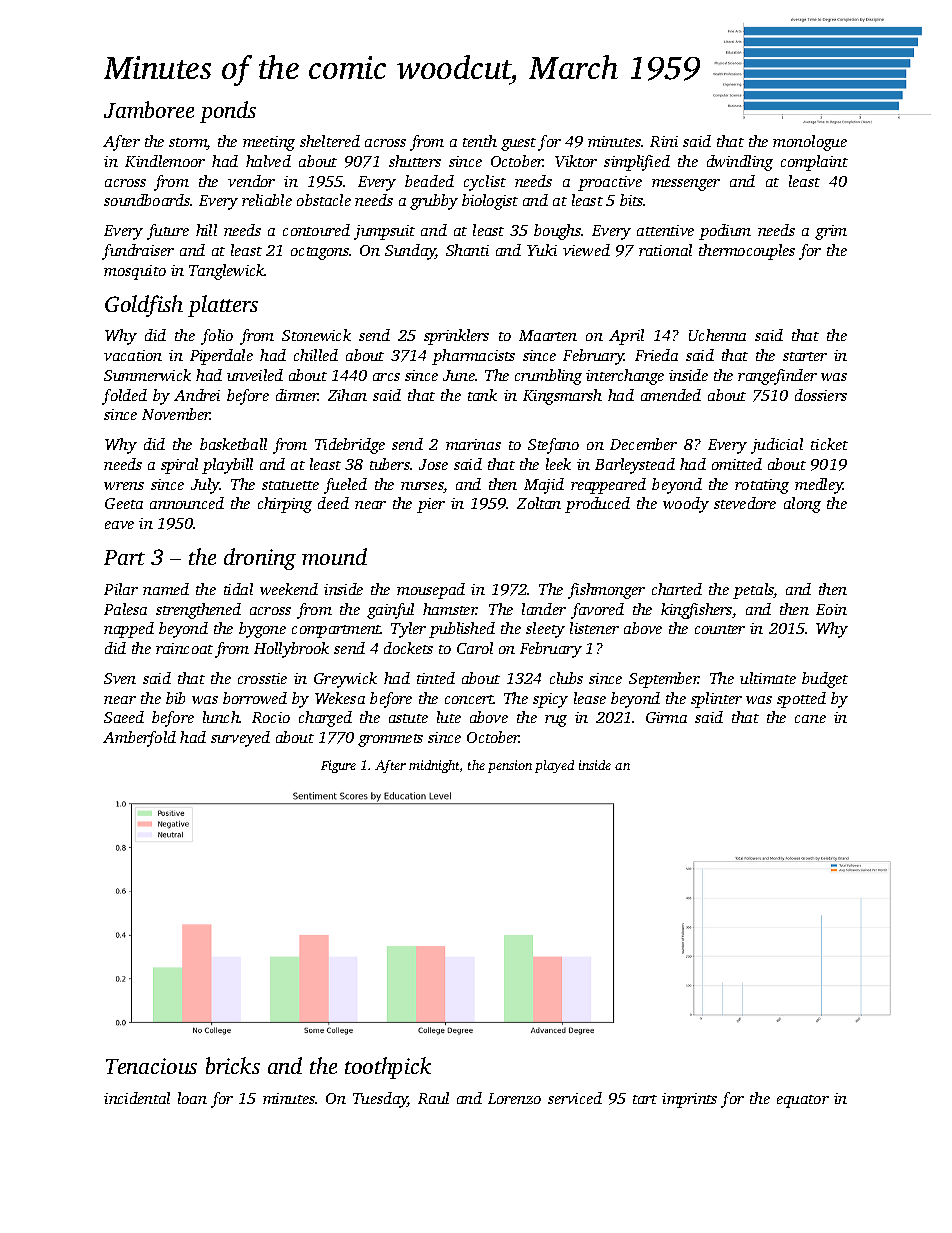  Describe the element at coordinates (290, 485) in the page. I see `statuette` at that location.
